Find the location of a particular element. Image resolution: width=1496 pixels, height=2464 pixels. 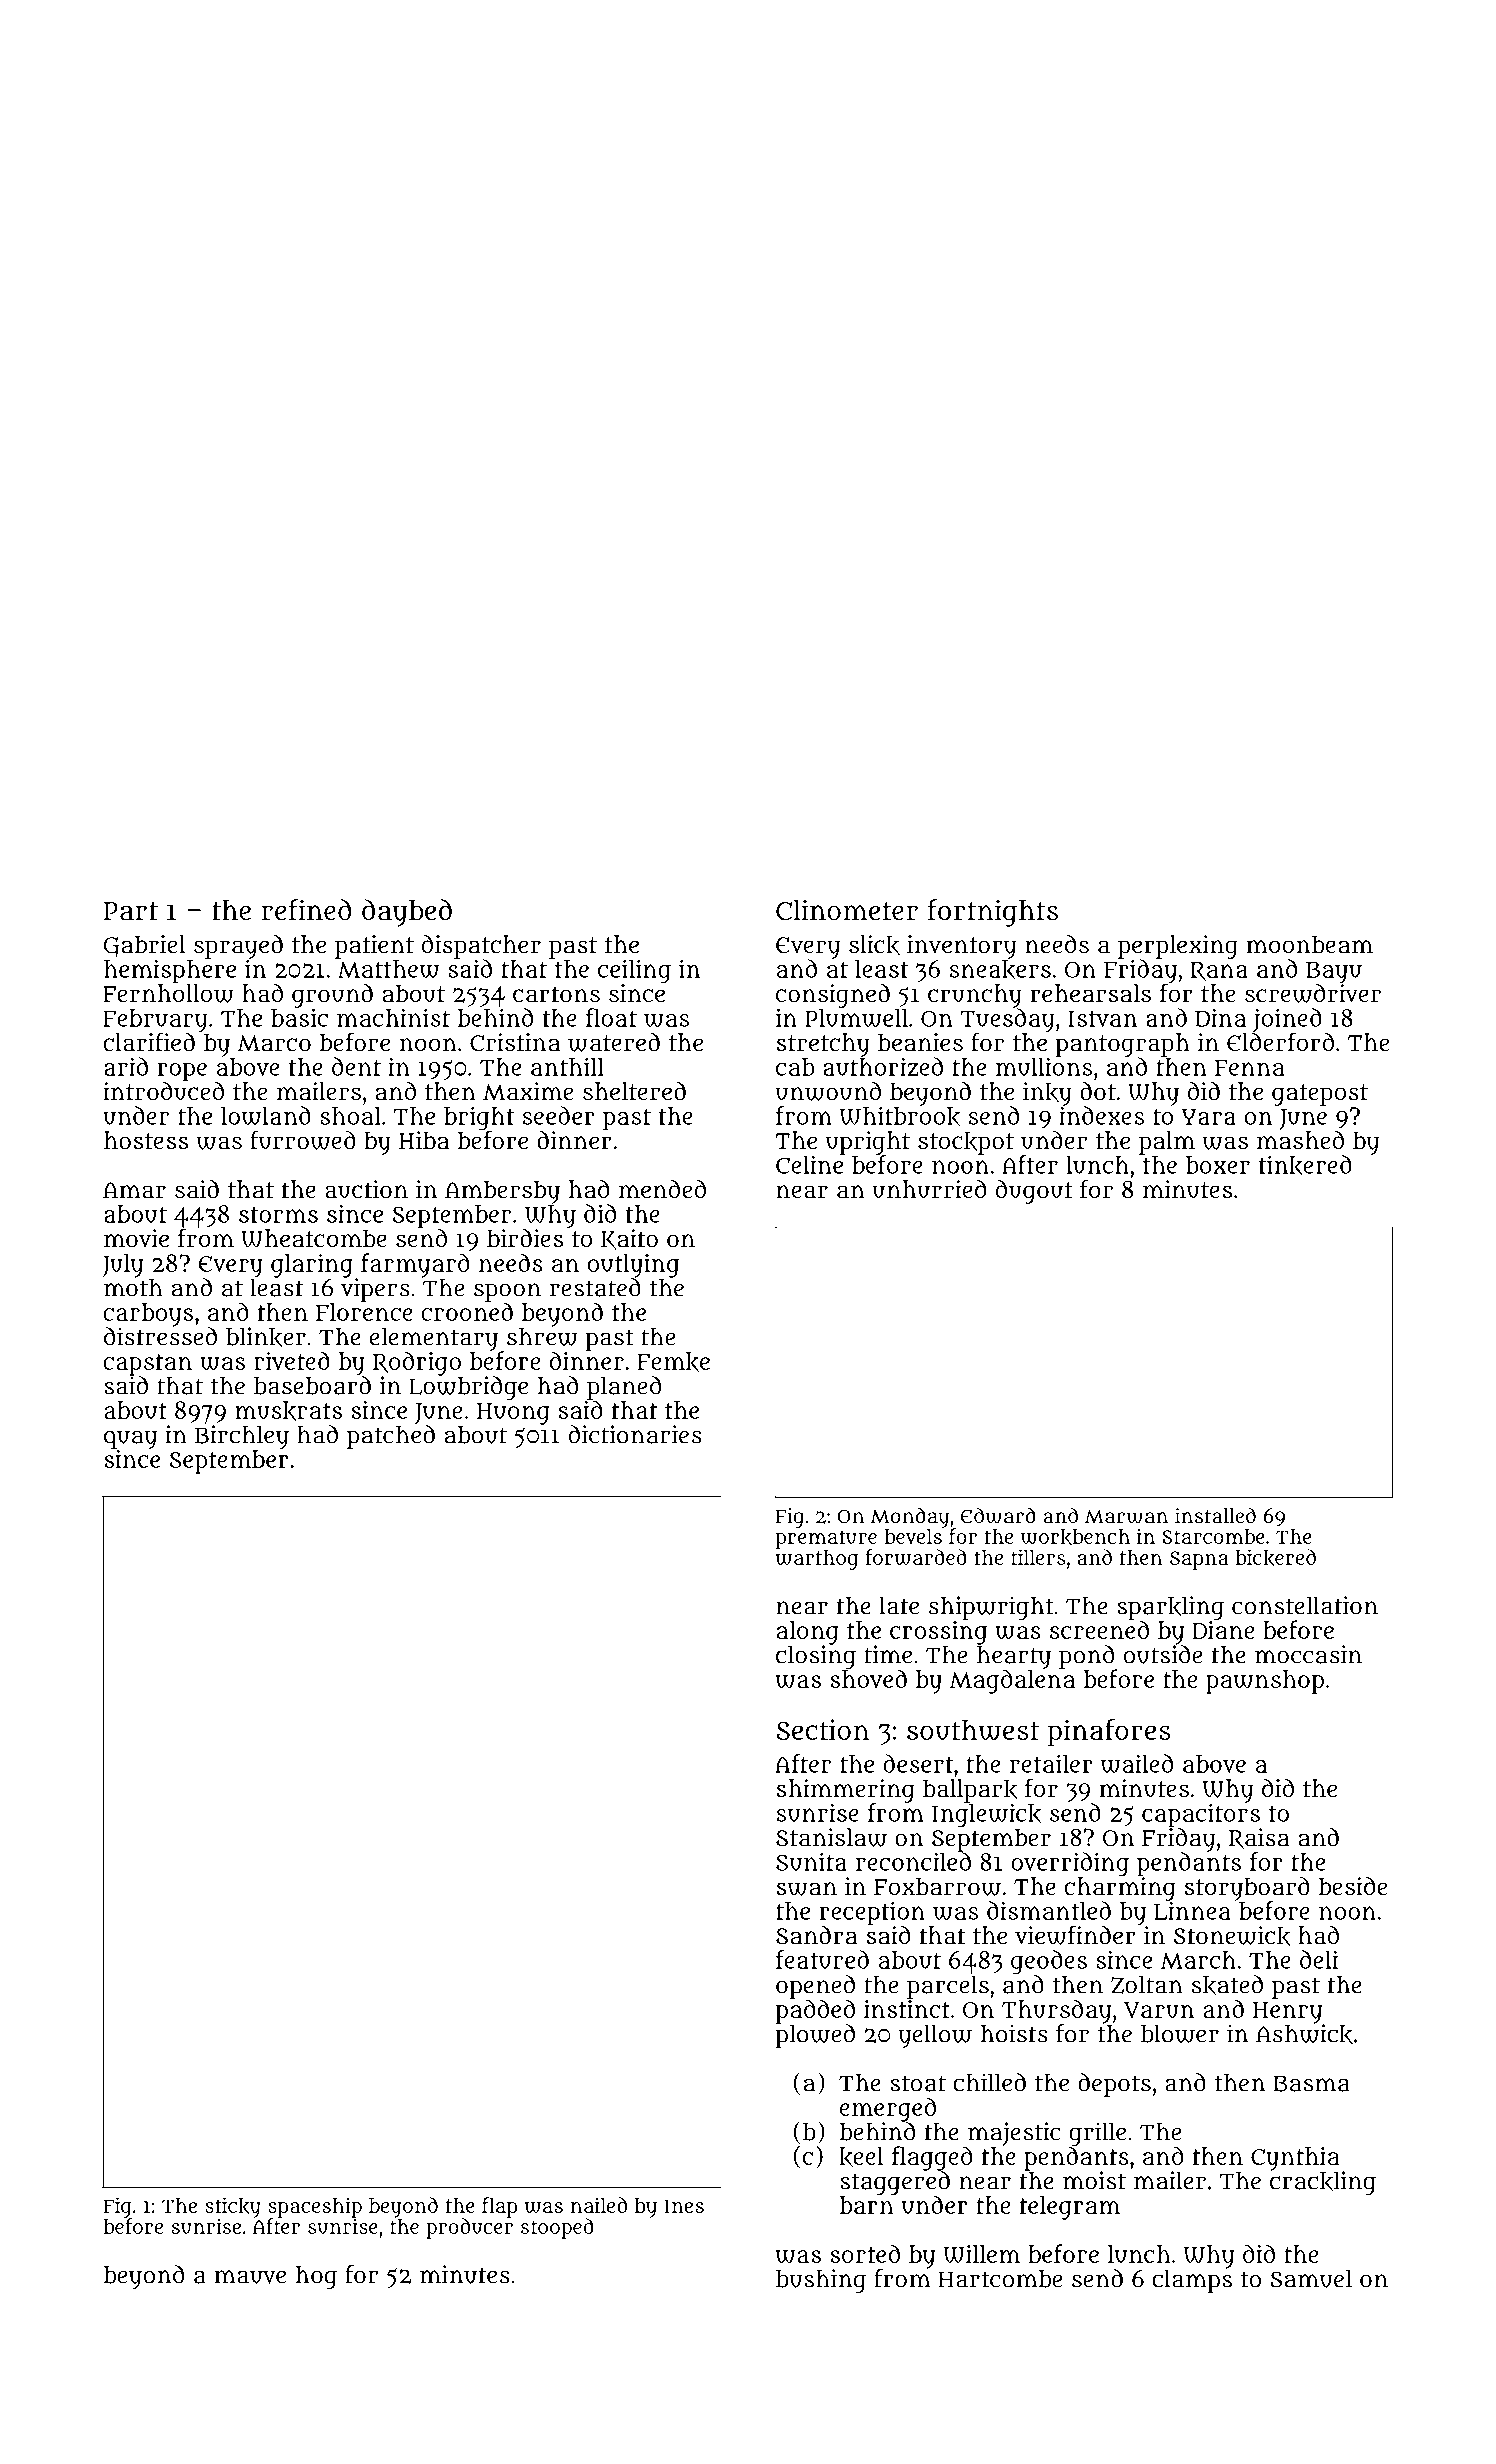

quay is located at coordinates (130, 1440).
